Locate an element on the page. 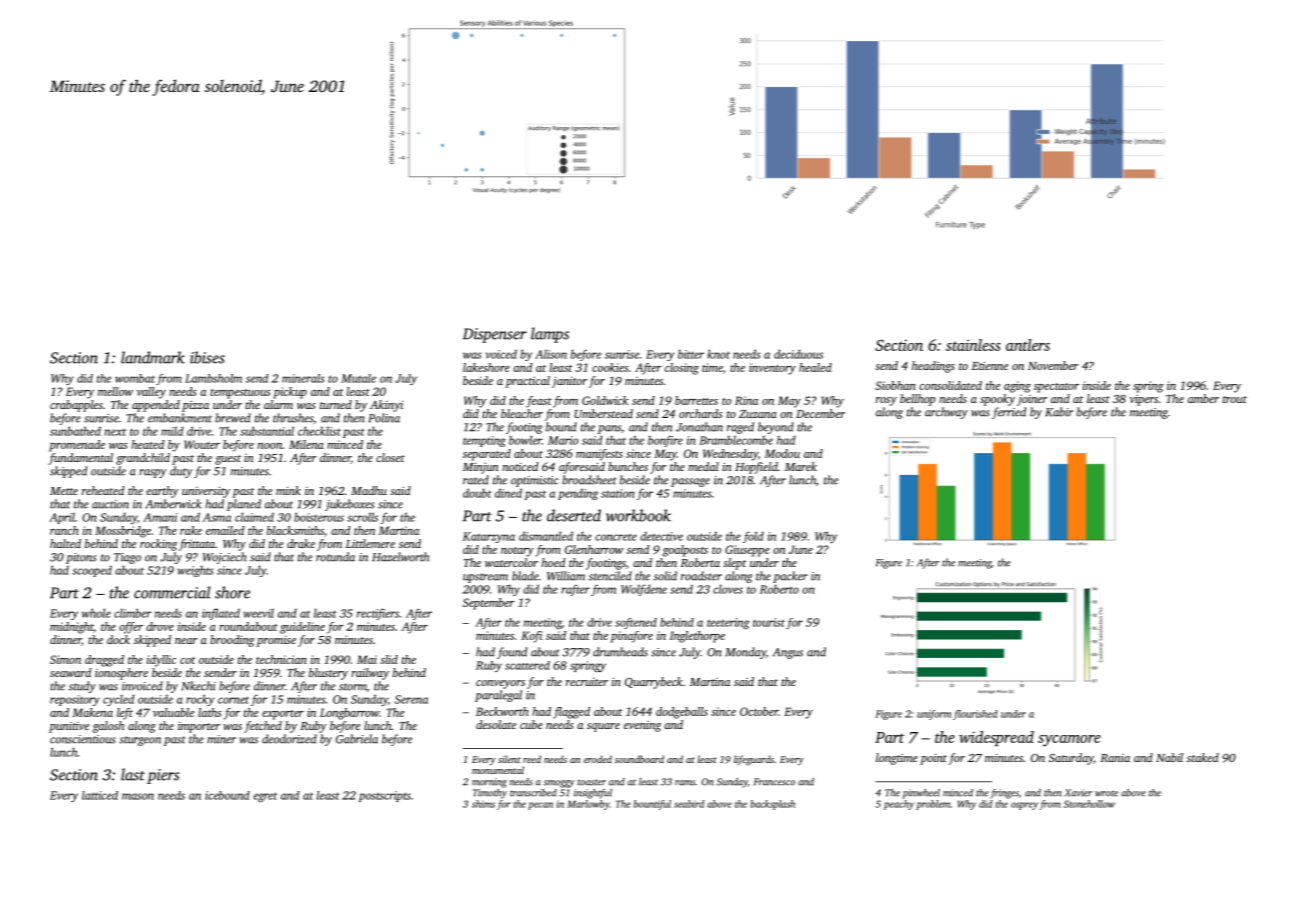 The height and width of the page is (924, 1308). spooky is located at coordinates (997, 400).
